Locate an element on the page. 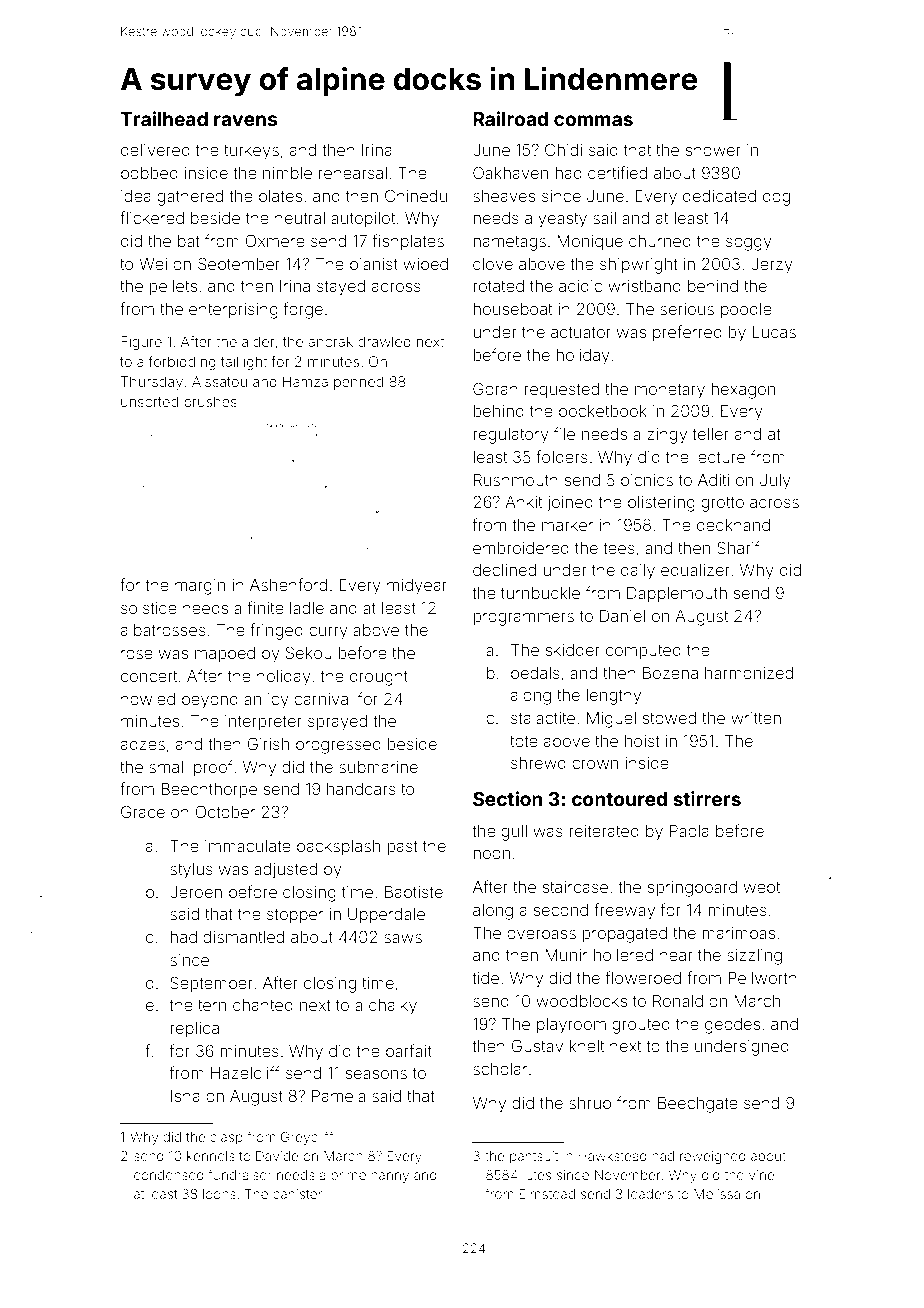  tern is located at coordinates (212, 1005).
